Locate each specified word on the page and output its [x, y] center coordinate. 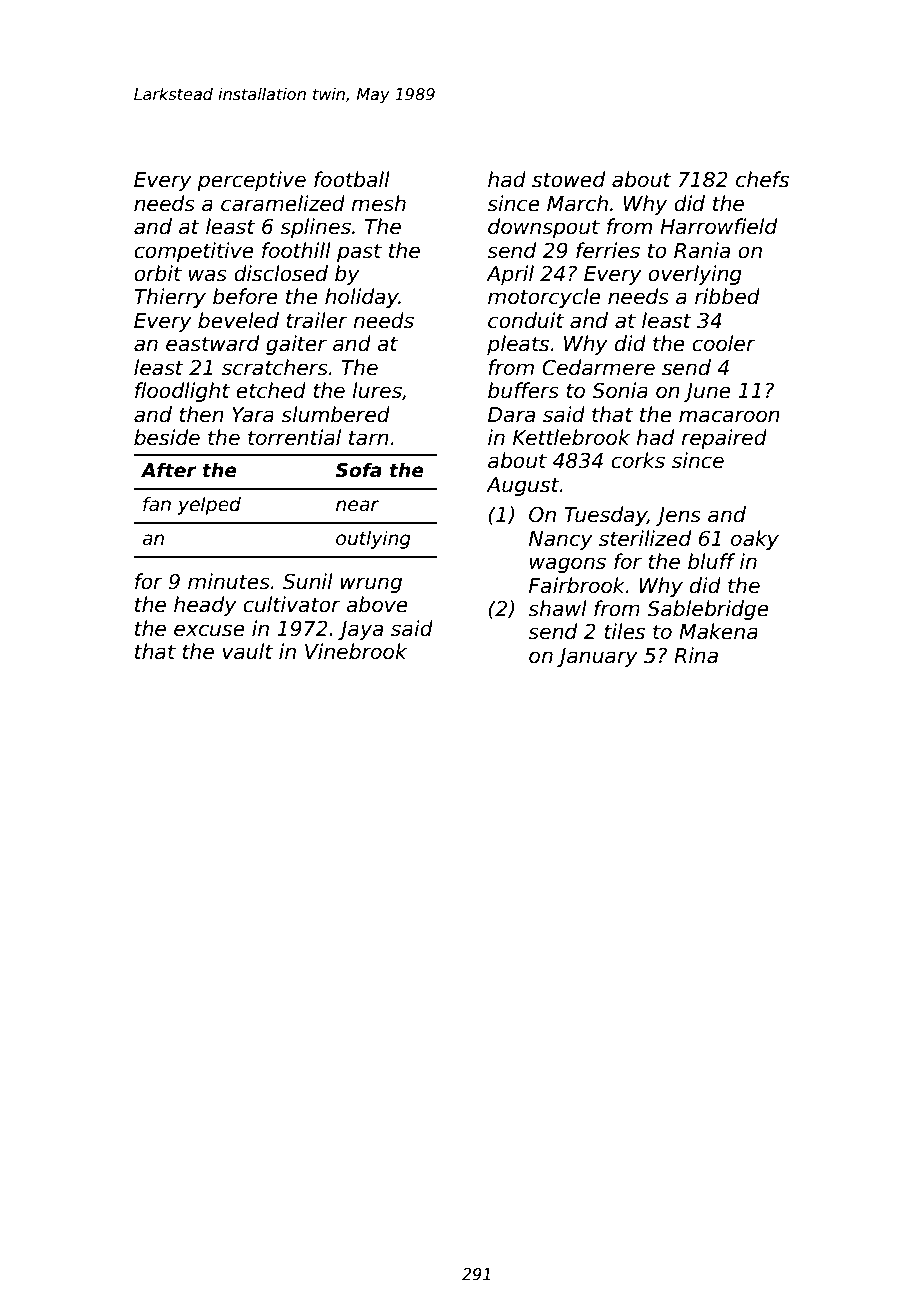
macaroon [729, 416]
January [597, 657]
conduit [526, 320]
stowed [568, 179]
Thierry [170, 298]
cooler [724, 343]
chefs [762, 179]
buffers [523, 390]
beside [167, 437]
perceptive [251, 181]
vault [248, 651]
